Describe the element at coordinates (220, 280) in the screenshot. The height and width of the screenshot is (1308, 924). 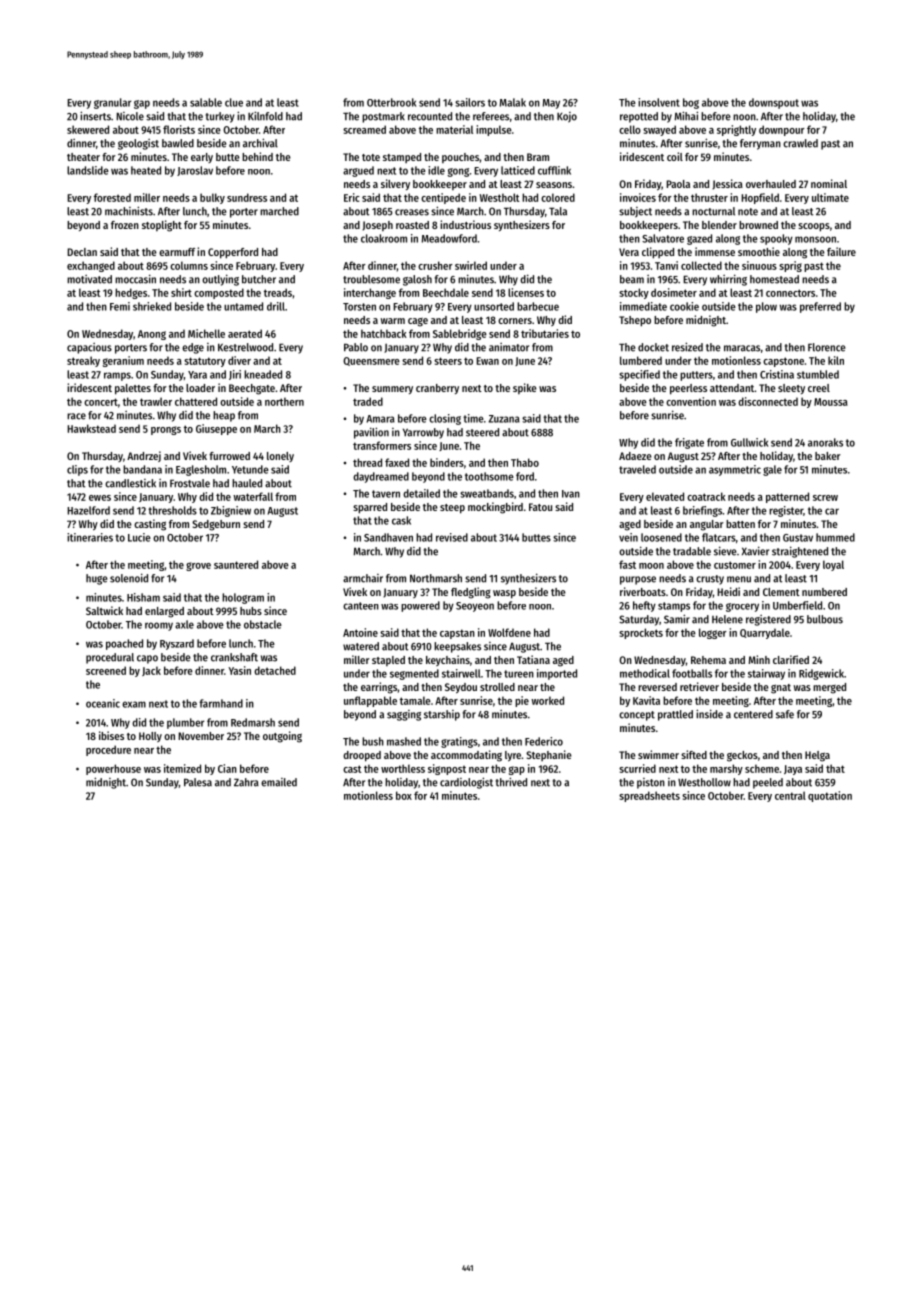
I see `outlying` at that location.
